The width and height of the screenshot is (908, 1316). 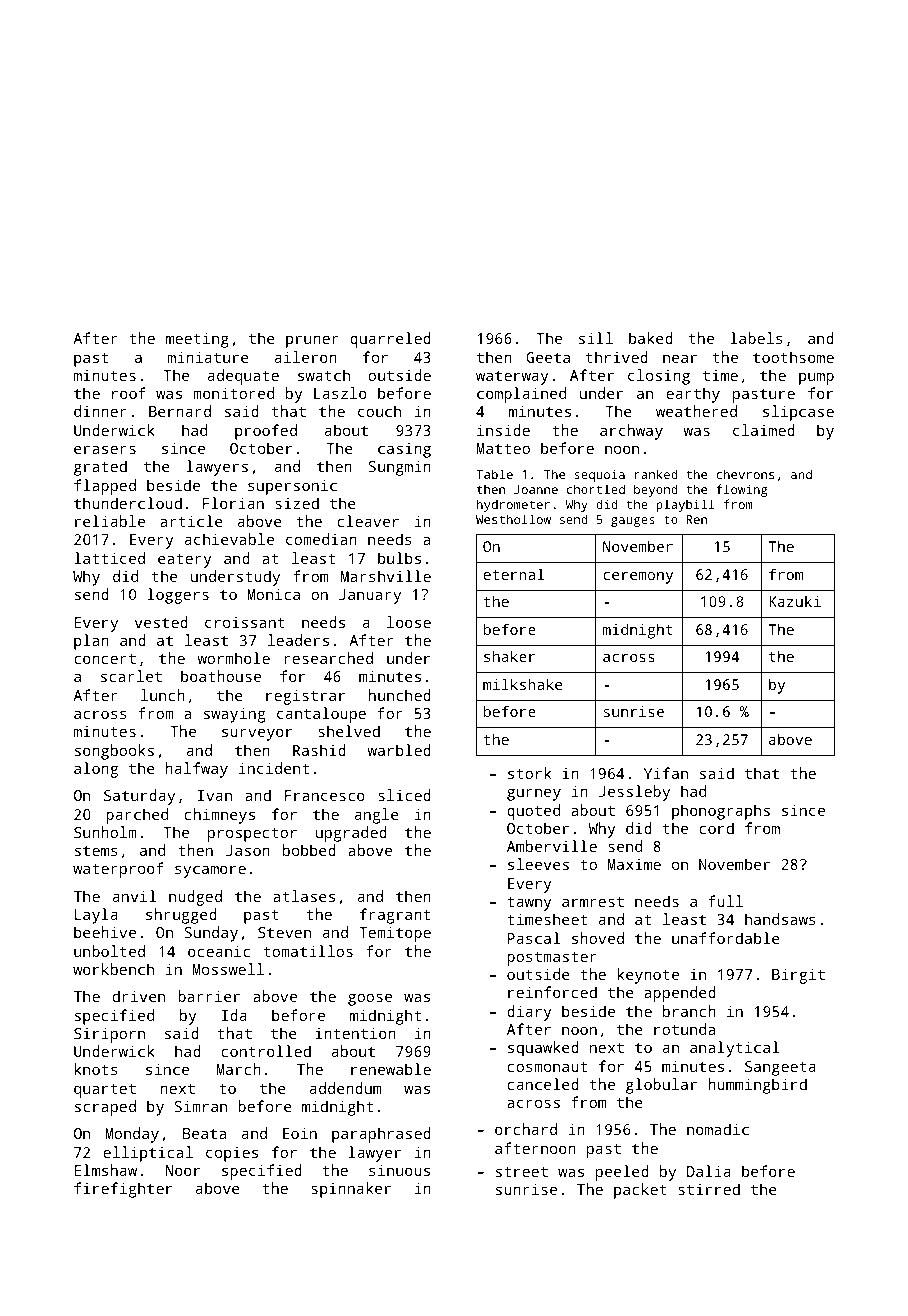 I want to click on quoted, so click(x=533, y=812).
